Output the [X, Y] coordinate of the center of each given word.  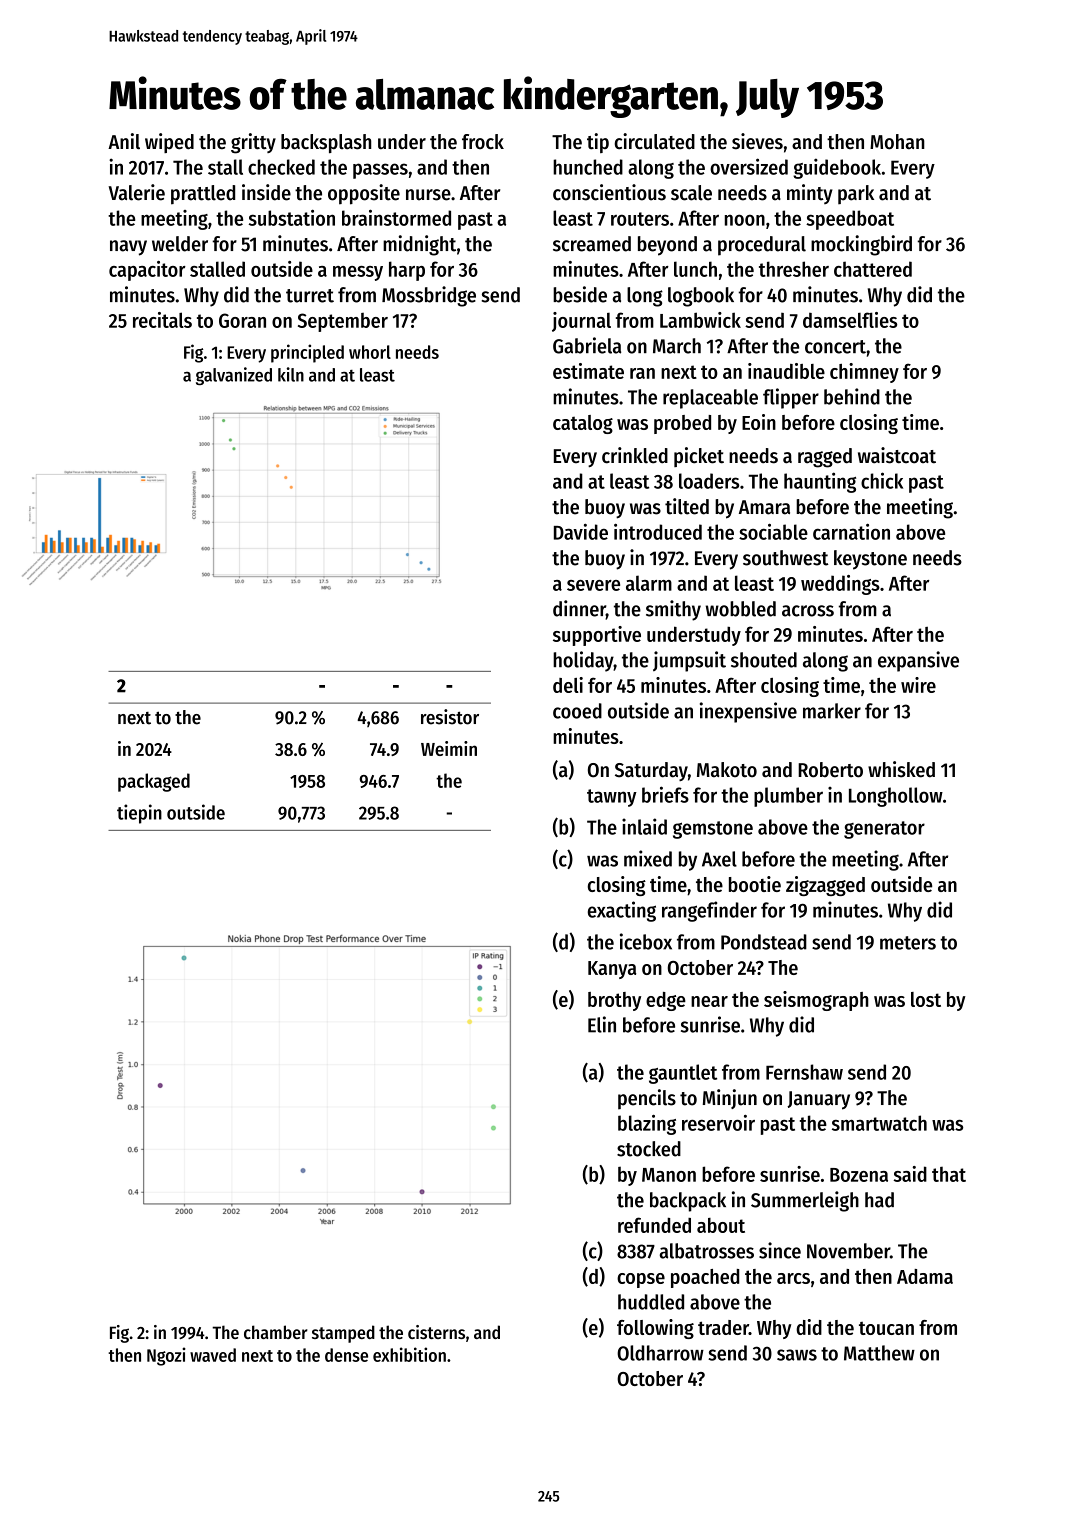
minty [810, 194]
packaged [154, 782]
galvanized [234, 376]
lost [926, 999]
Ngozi [166, 1356]
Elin [602, 1024]
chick [882, 480]
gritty [253, 143]
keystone [870, 560]
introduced [658, 532]
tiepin [139, 814]
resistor [450, 717]
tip [598, 143]
